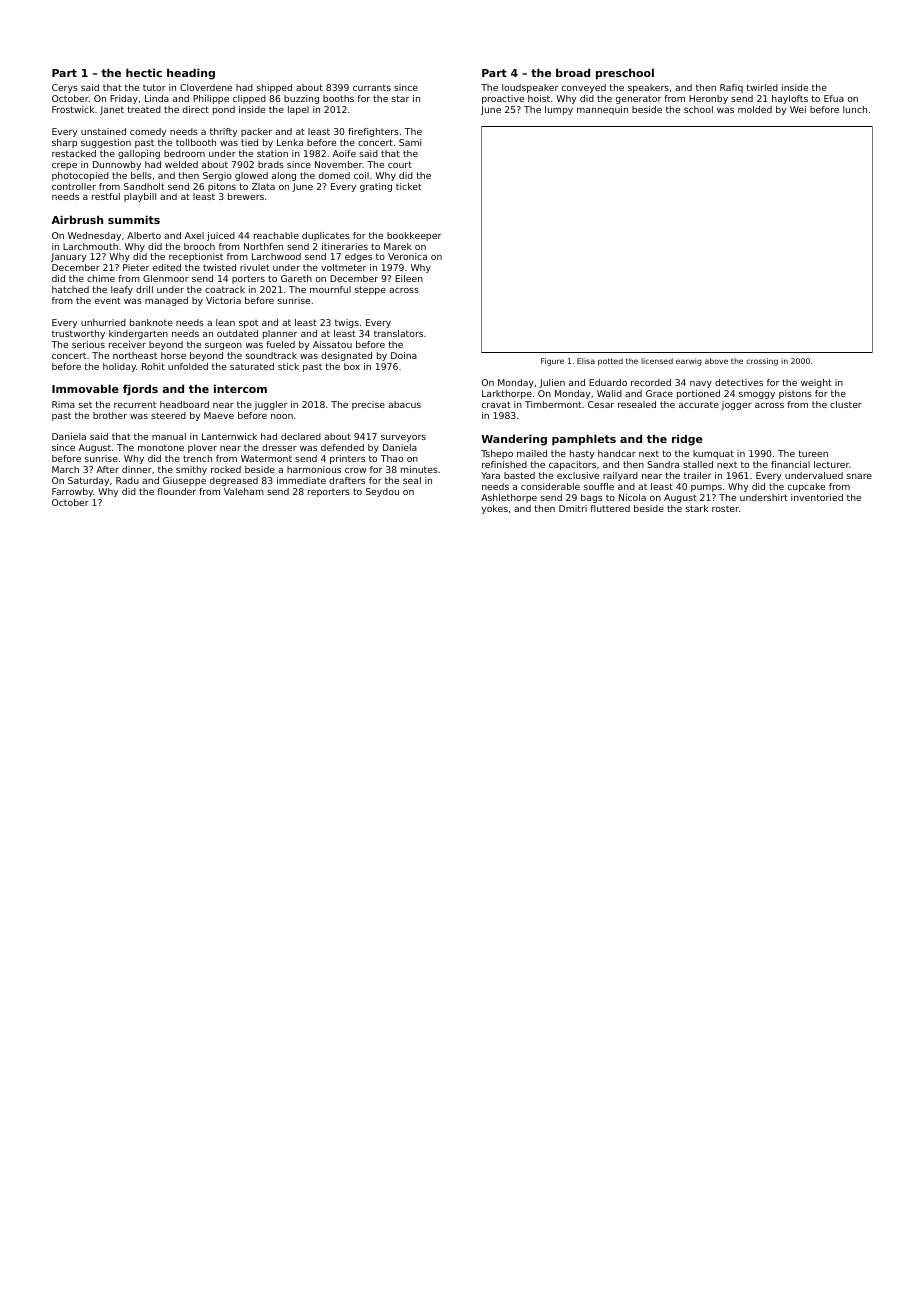  Describe the element at coordinates (414, 236) in the document. I see `bookkeeper` at that location.
